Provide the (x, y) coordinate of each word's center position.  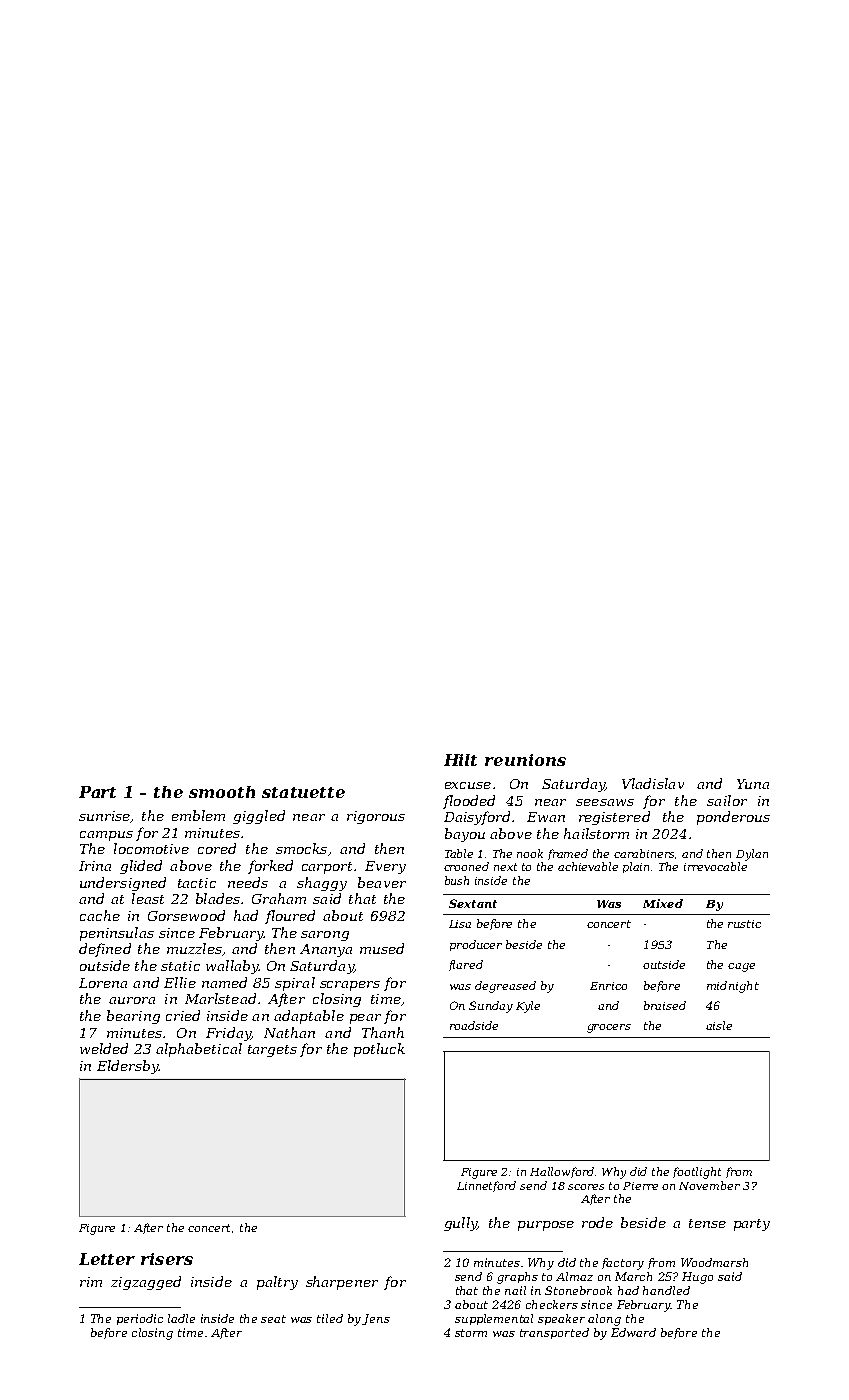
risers (167, 1259)
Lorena (103, 983)
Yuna (753, 784)
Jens (376, 1319)
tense (707, 1223)
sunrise (104, 816)
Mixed (663, 903)
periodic (140, 1319)
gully (460, 1224)
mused (382, 948)
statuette (303, 792)
